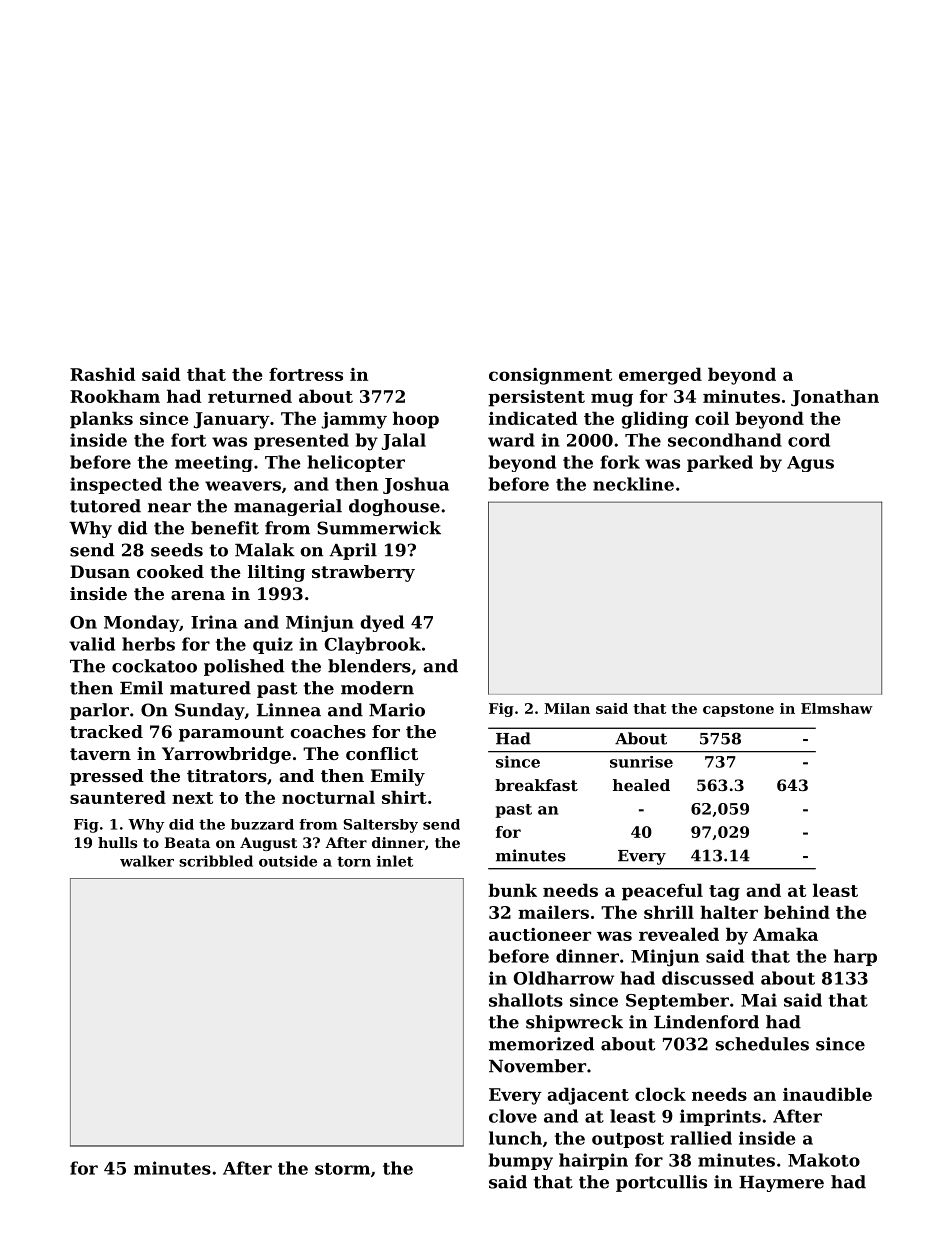 The width and height of the screenshot is (952, 1233). I want to click on hoop, so click(416, 420).
